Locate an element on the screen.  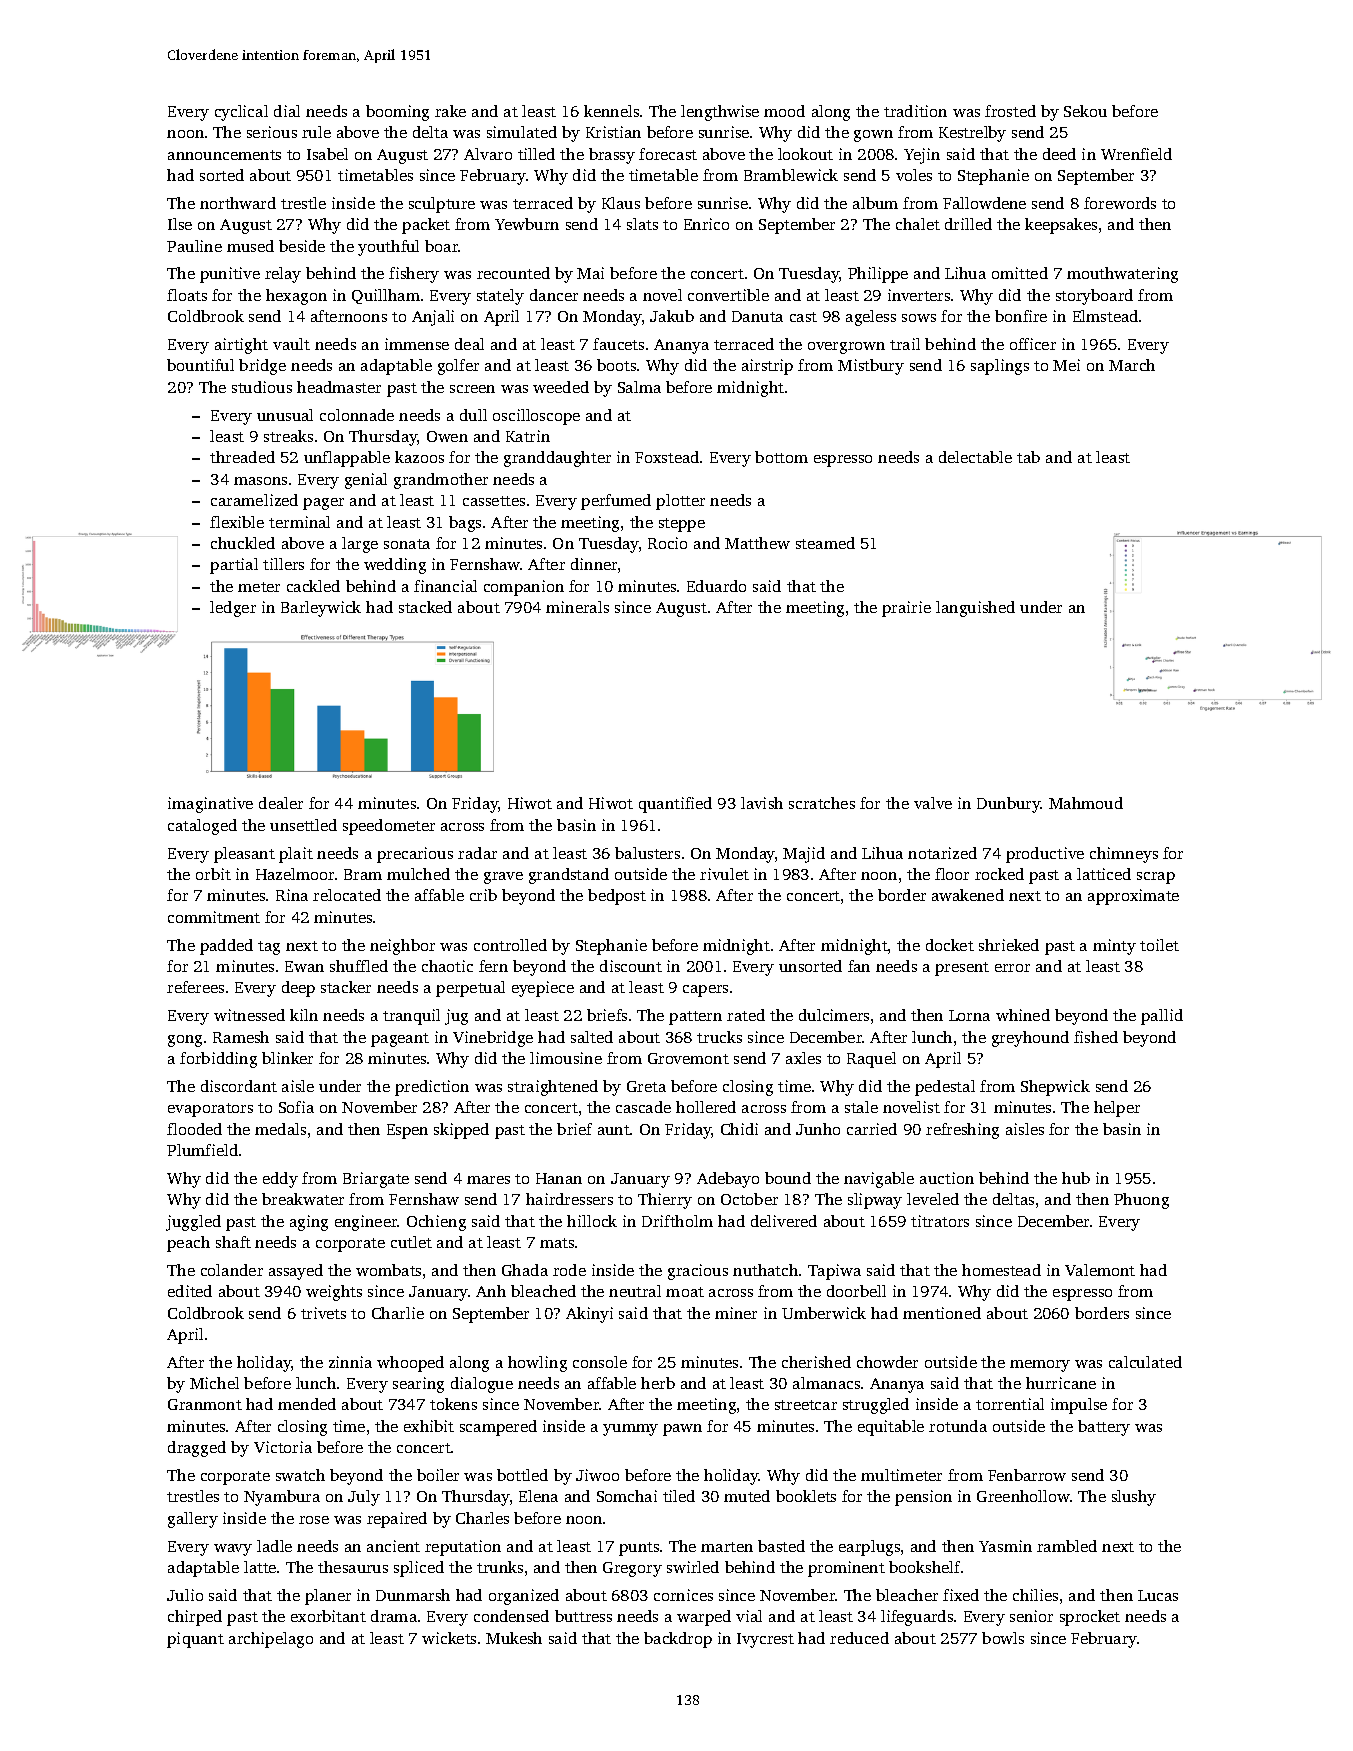
flexible is located at coordinates (237, 522).
